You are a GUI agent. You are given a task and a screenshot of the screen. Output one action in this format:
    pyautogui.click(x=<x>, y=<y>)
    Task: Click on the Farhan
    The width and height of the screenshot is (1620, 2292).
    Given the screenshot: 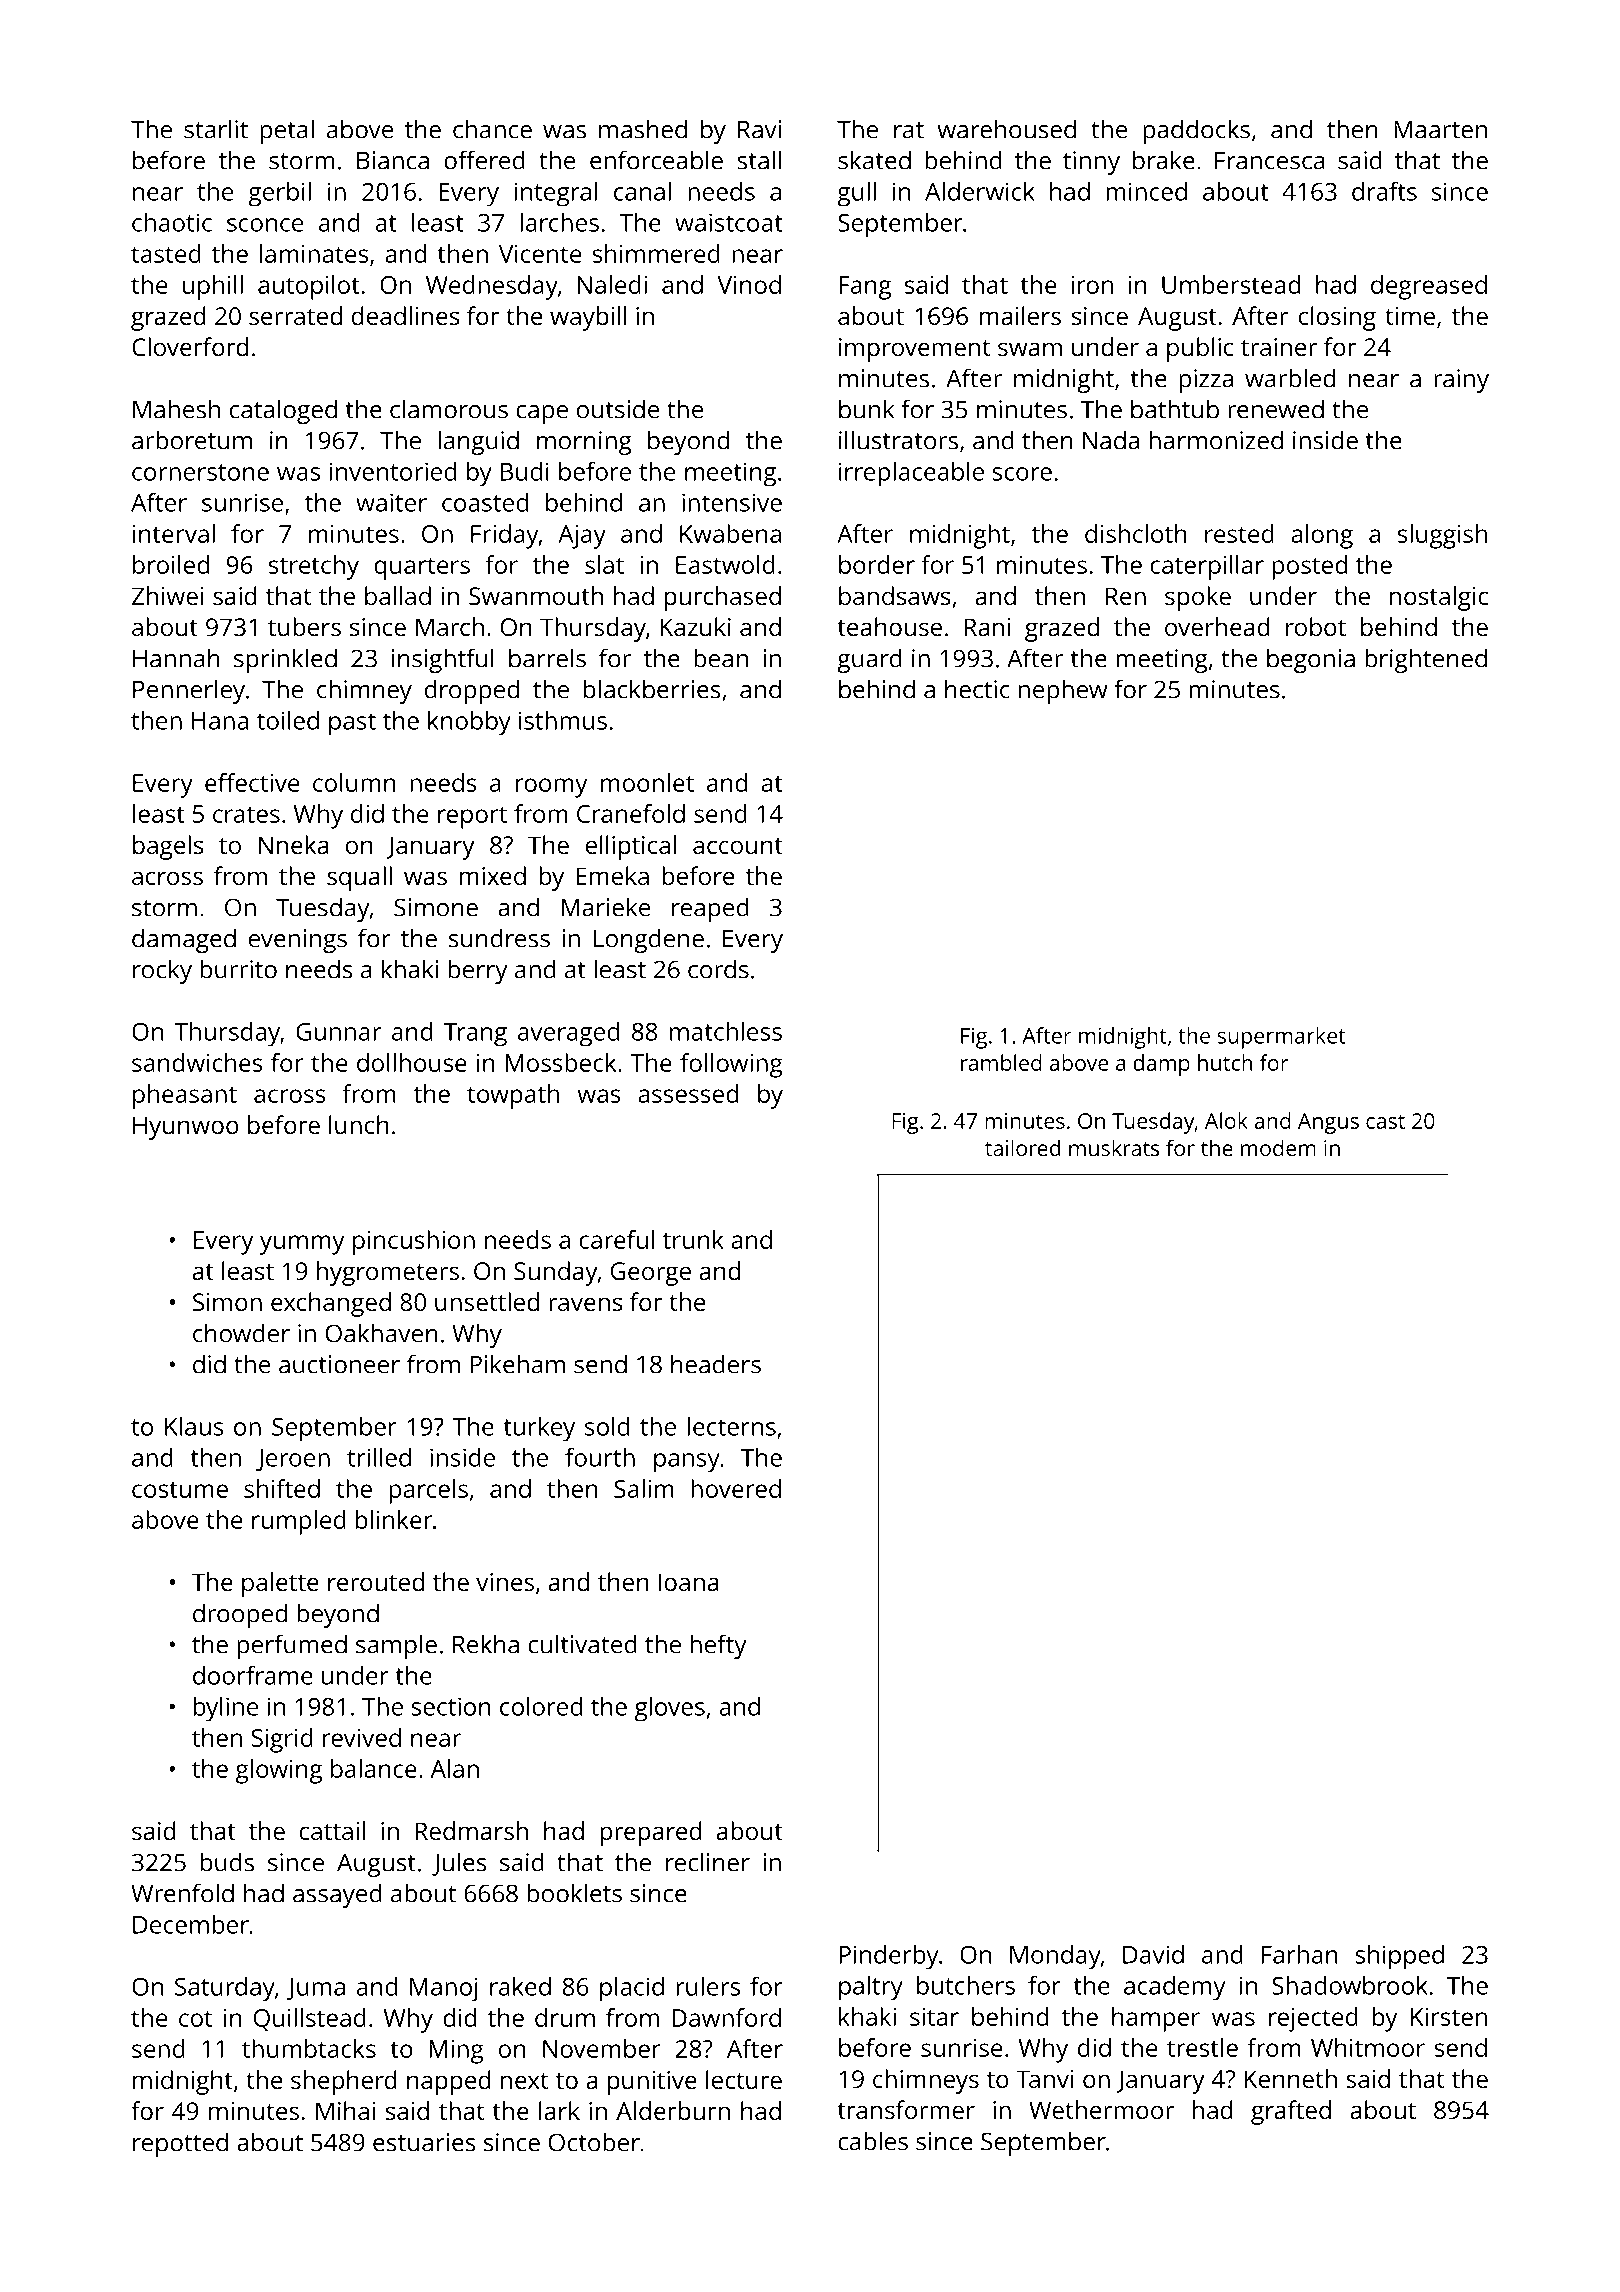 What is the action you would take?
    pyautogui.click(x=1300, y=1954)
